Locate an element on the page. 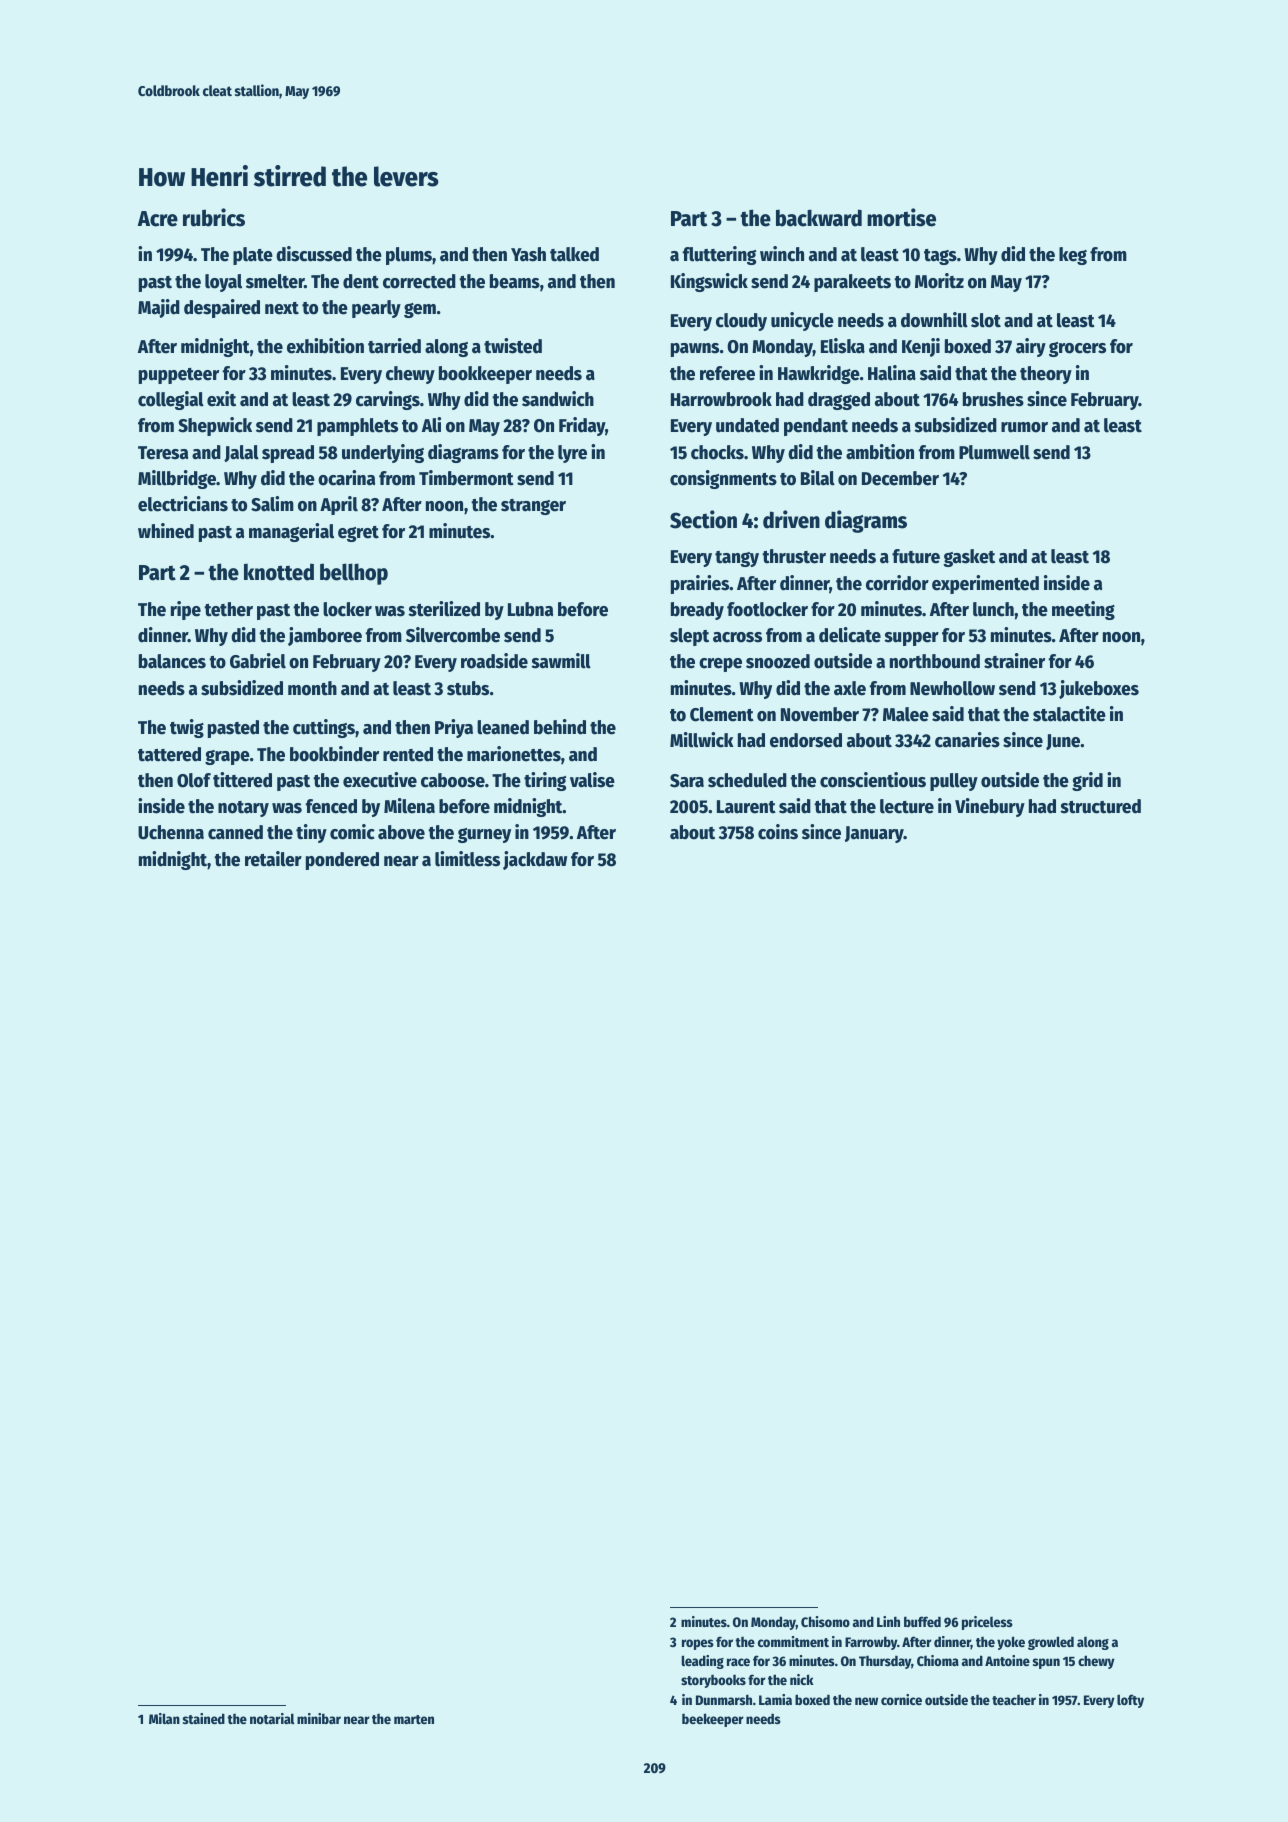  mortise is located at coordinates (901, 217).
